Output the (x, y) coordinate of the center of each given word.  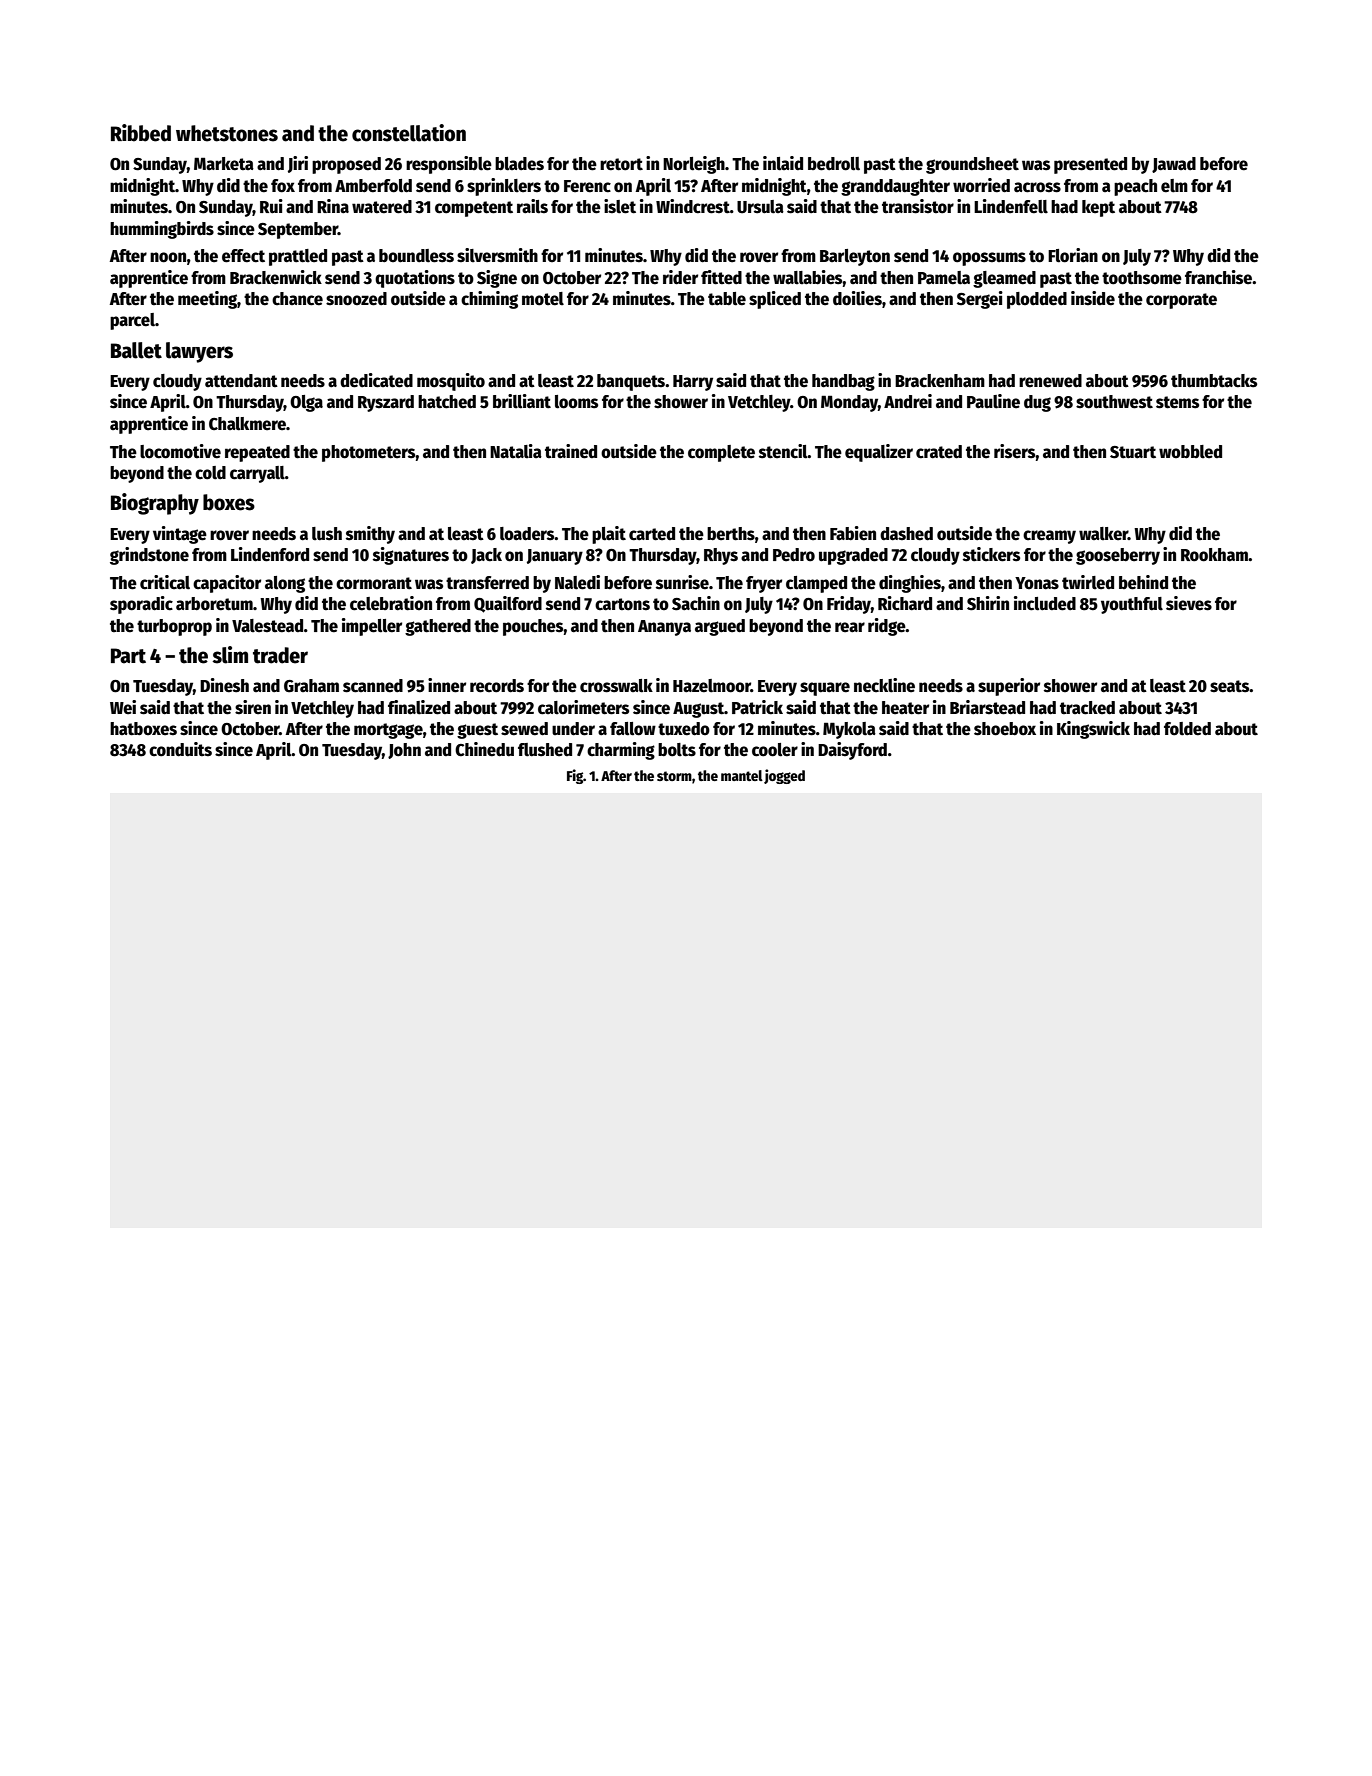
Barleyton (855, 257)
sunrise (682, 582)
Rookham (1214, 555)
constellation (409, 133)
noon (168, 257)
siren (253, 707)
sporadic (141, 605)
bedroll (834, 164)
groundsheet (972, 165)
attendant (241, 381)
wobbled (1190, 452)
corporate (1181, 301)
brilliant (522, 401)
